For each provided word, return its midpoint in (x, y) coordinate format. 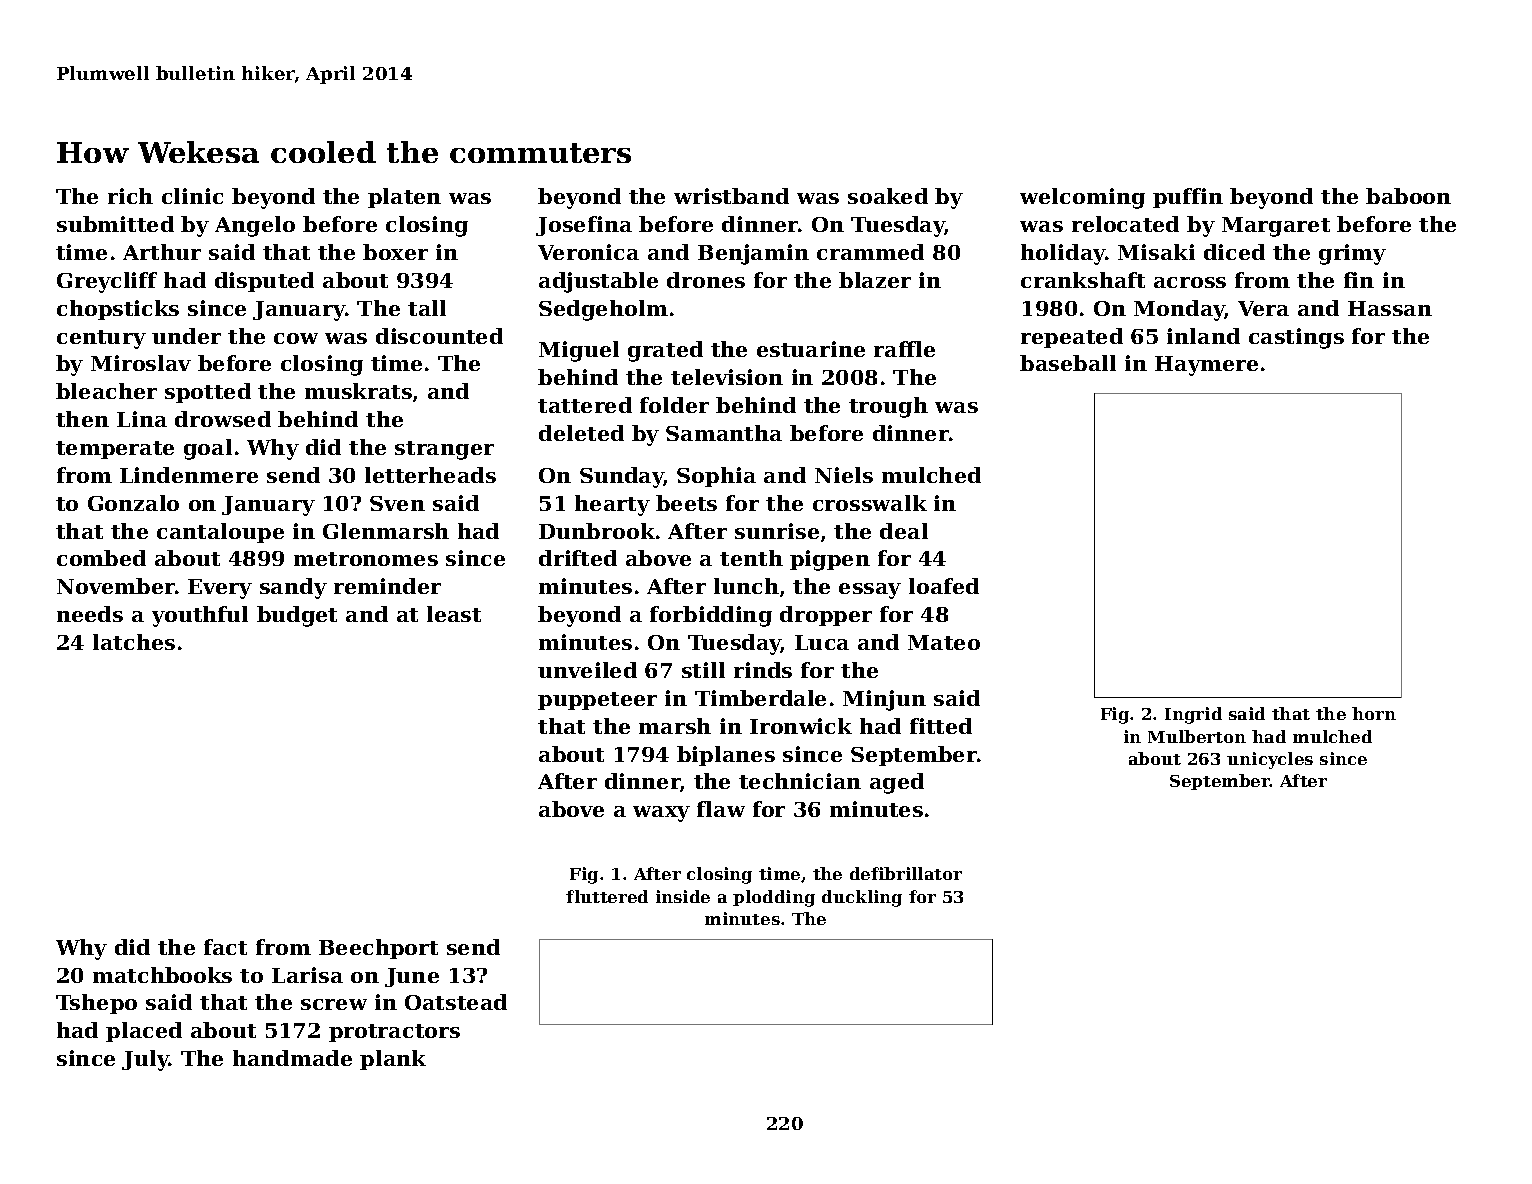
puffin (1188, 198)
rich (130, 196)
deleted (581, 433)
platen (404, 198)
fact (225, 947)
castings (1296, 338)
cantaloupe (220, 533)
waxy (661, 814)
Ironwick (801, 726)
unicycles (1270, 760)
